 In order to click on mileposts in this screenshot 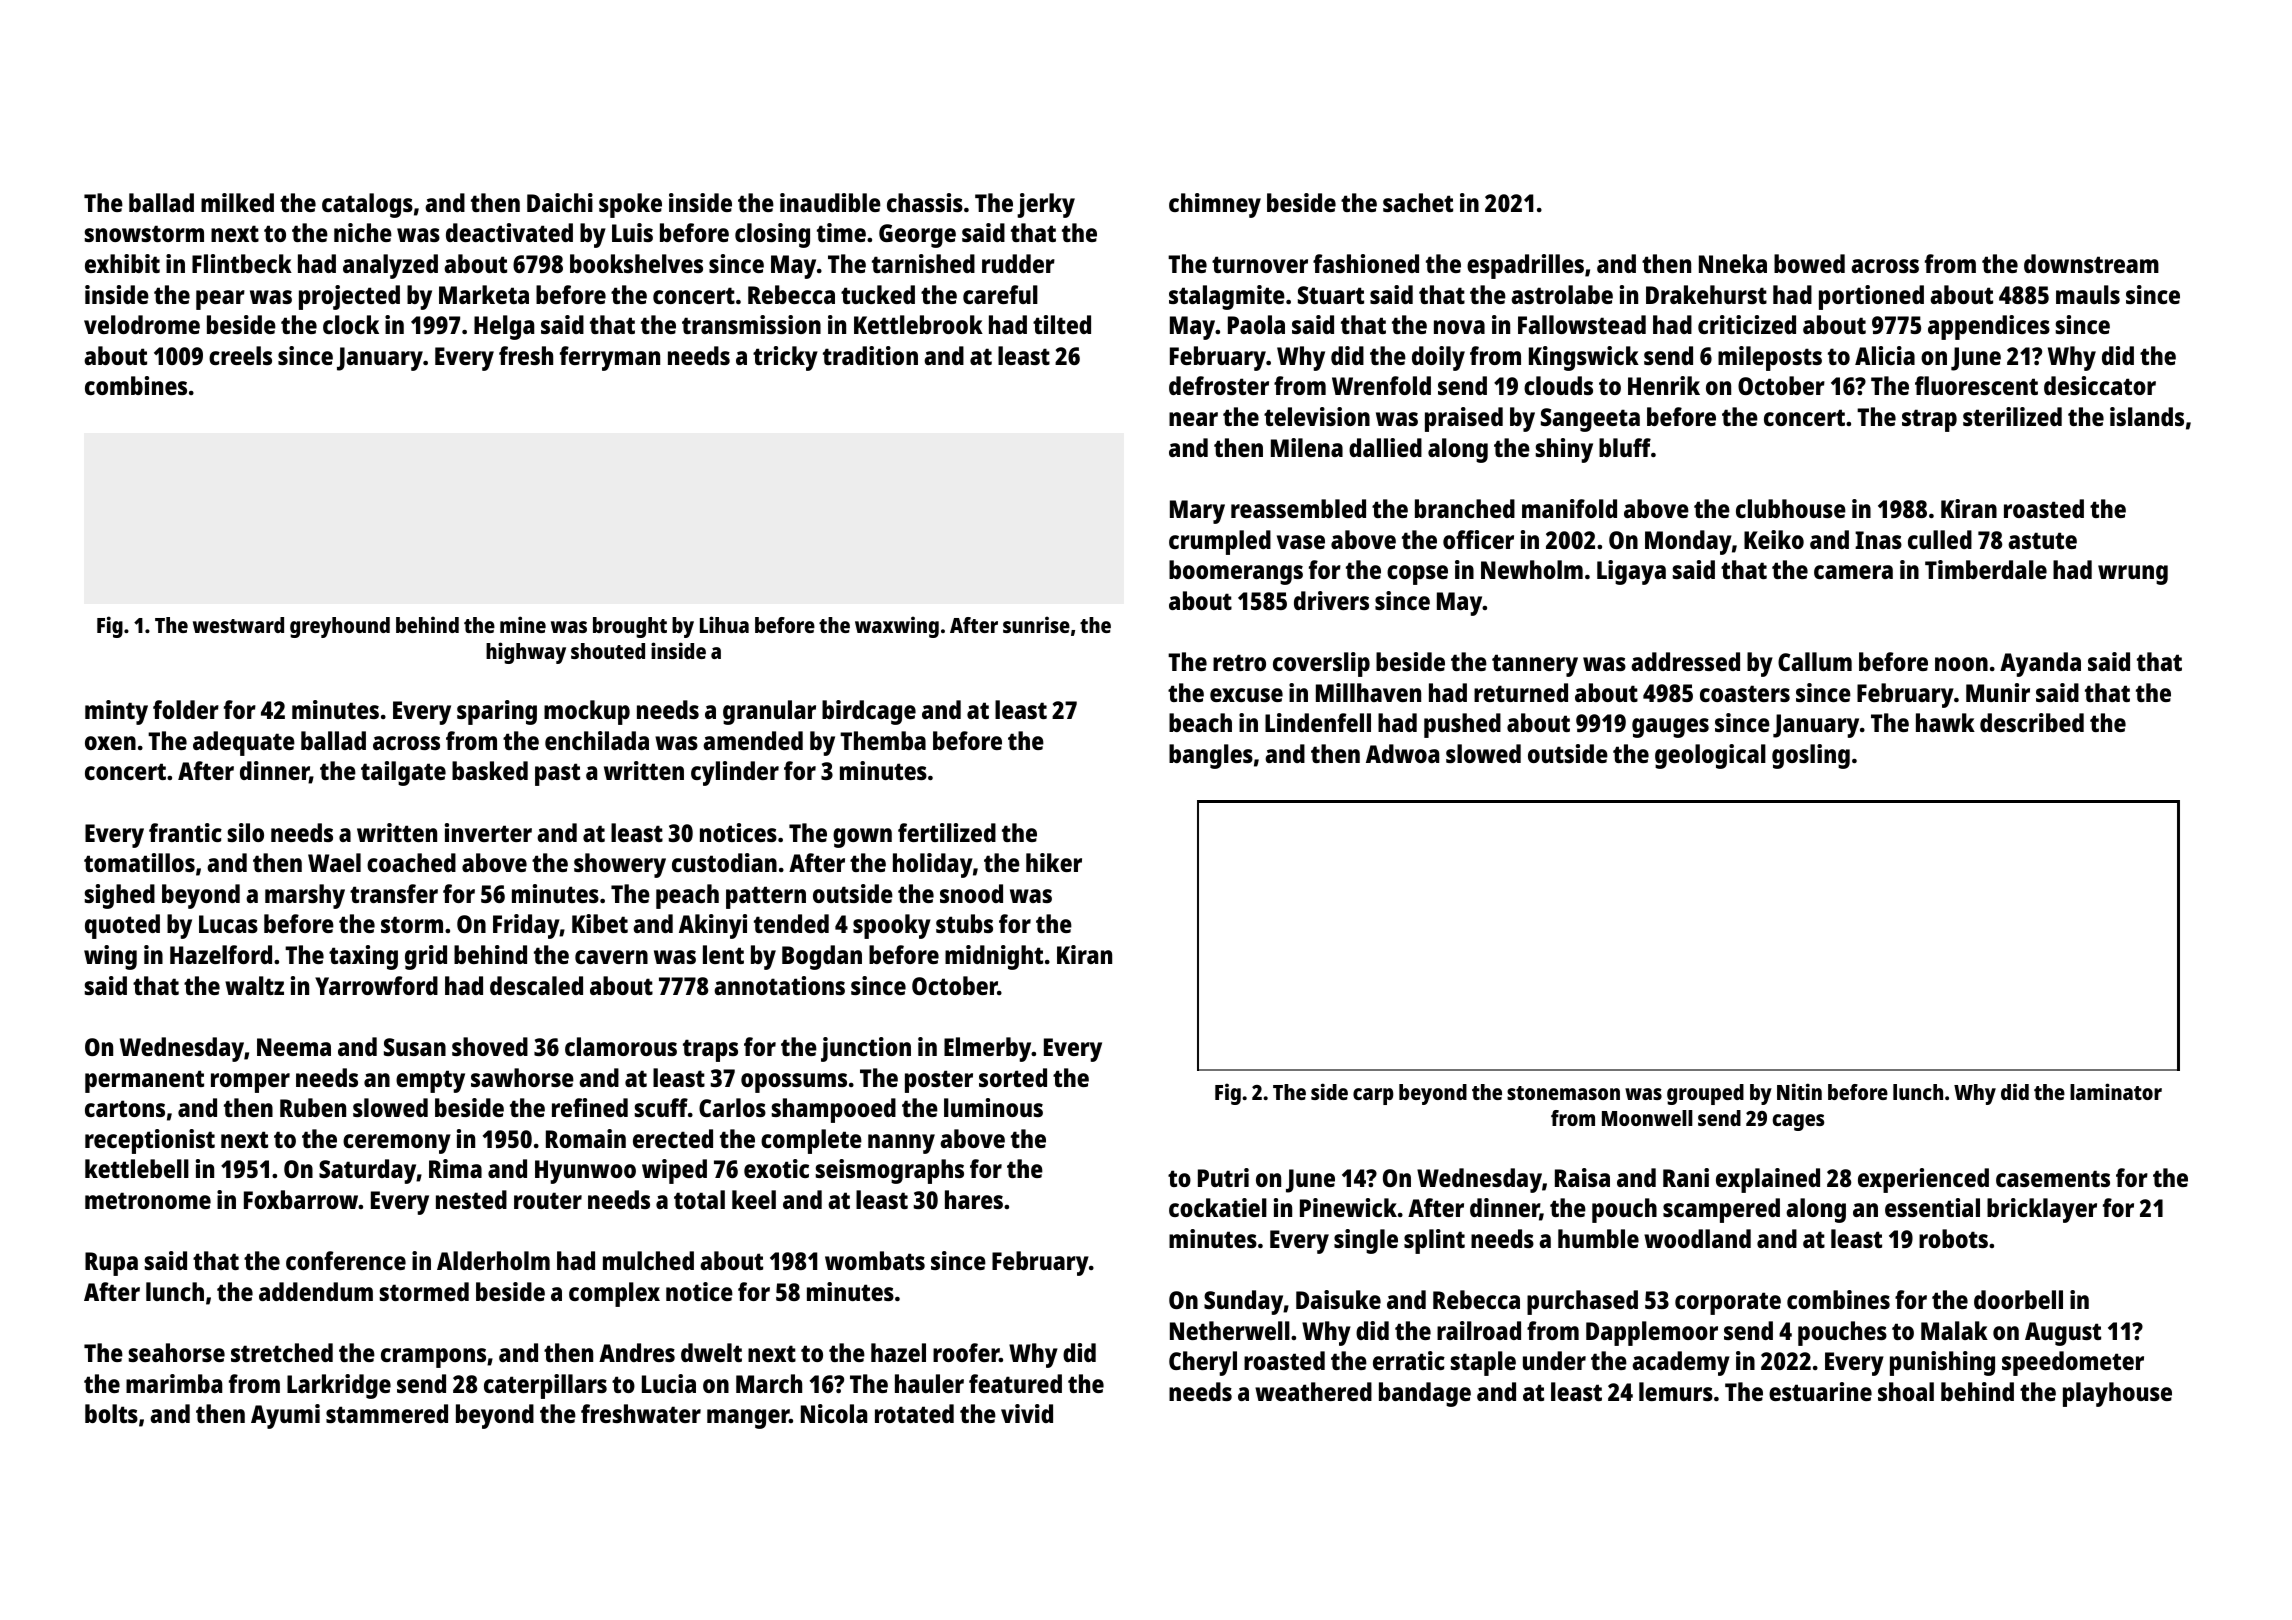, I will do `click(1770, 358)`.
